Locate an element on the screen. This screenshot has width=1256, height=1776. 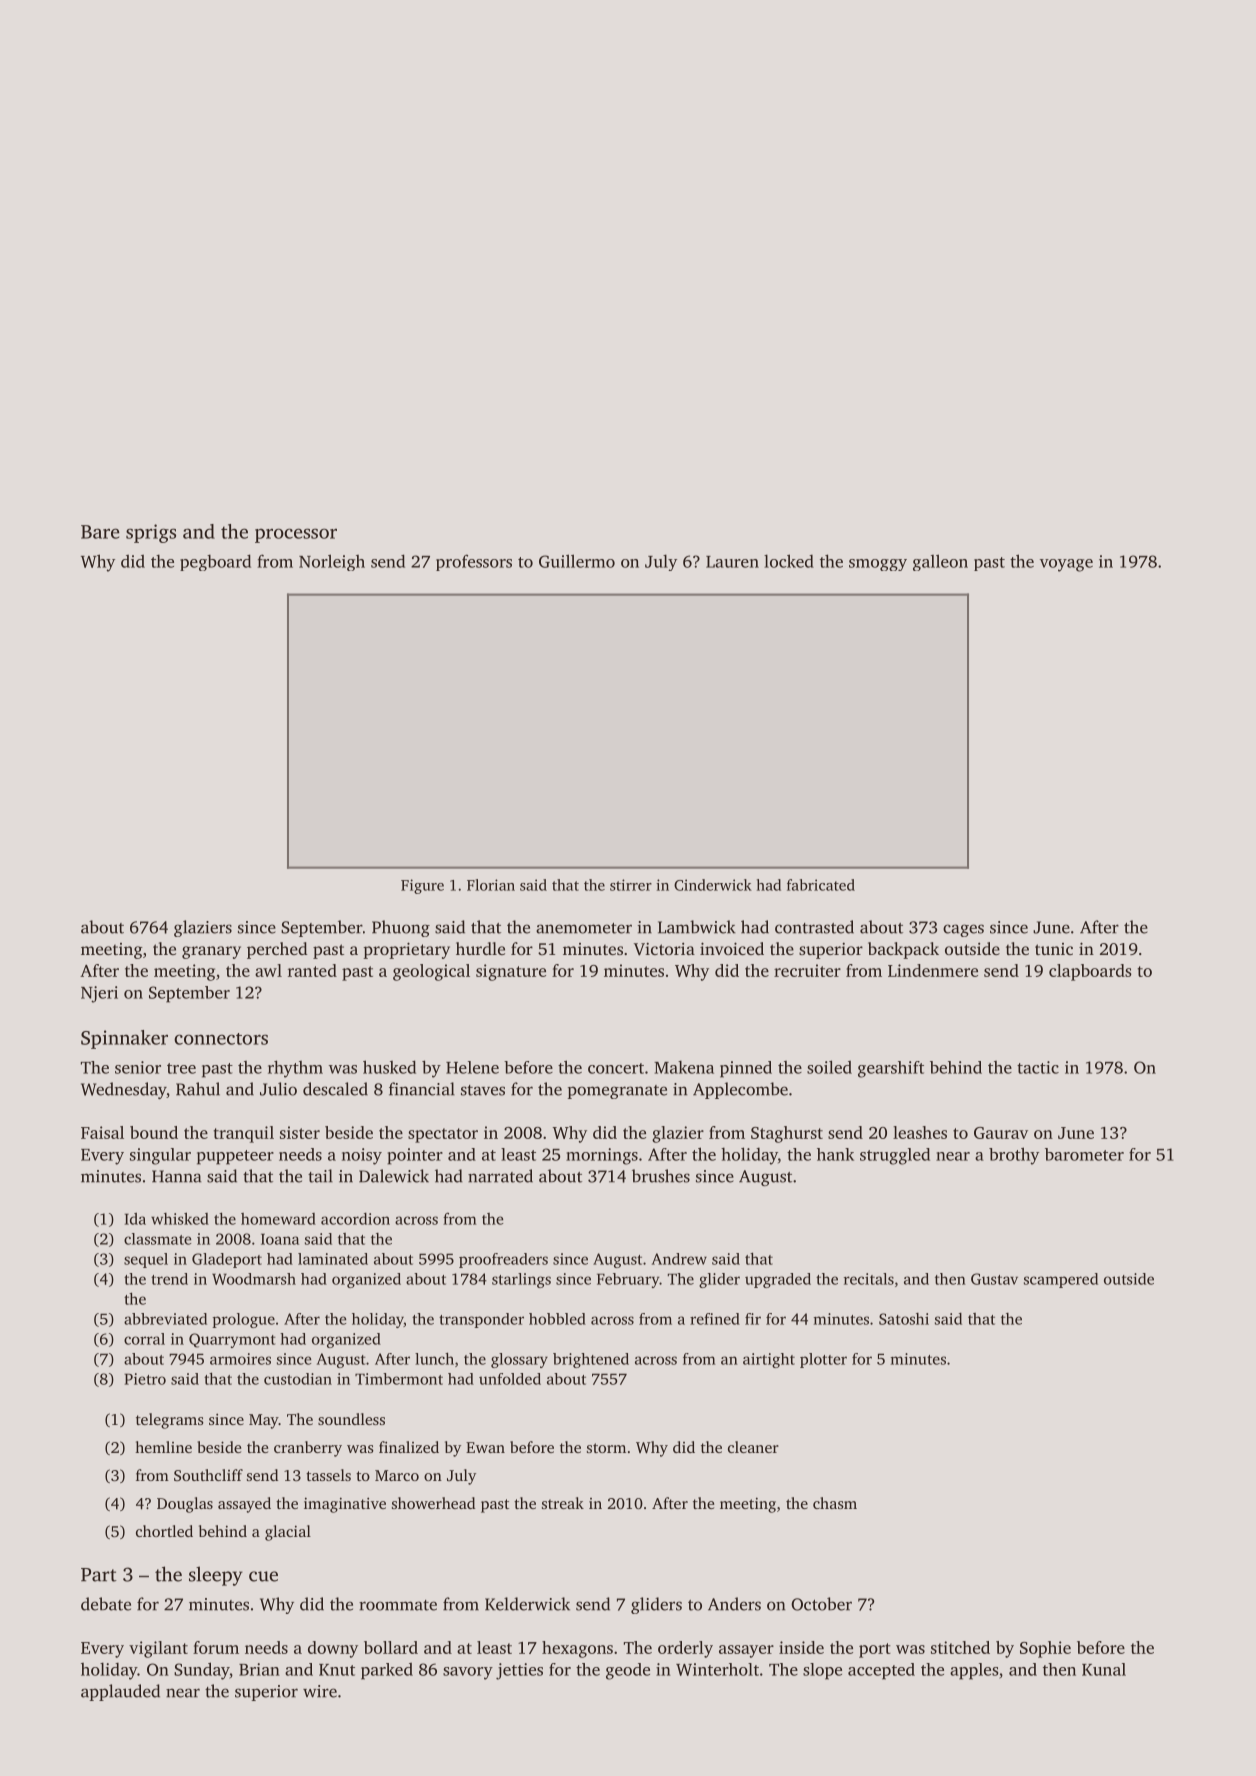
Spinnaker is located at coordinates (124, 1039).
